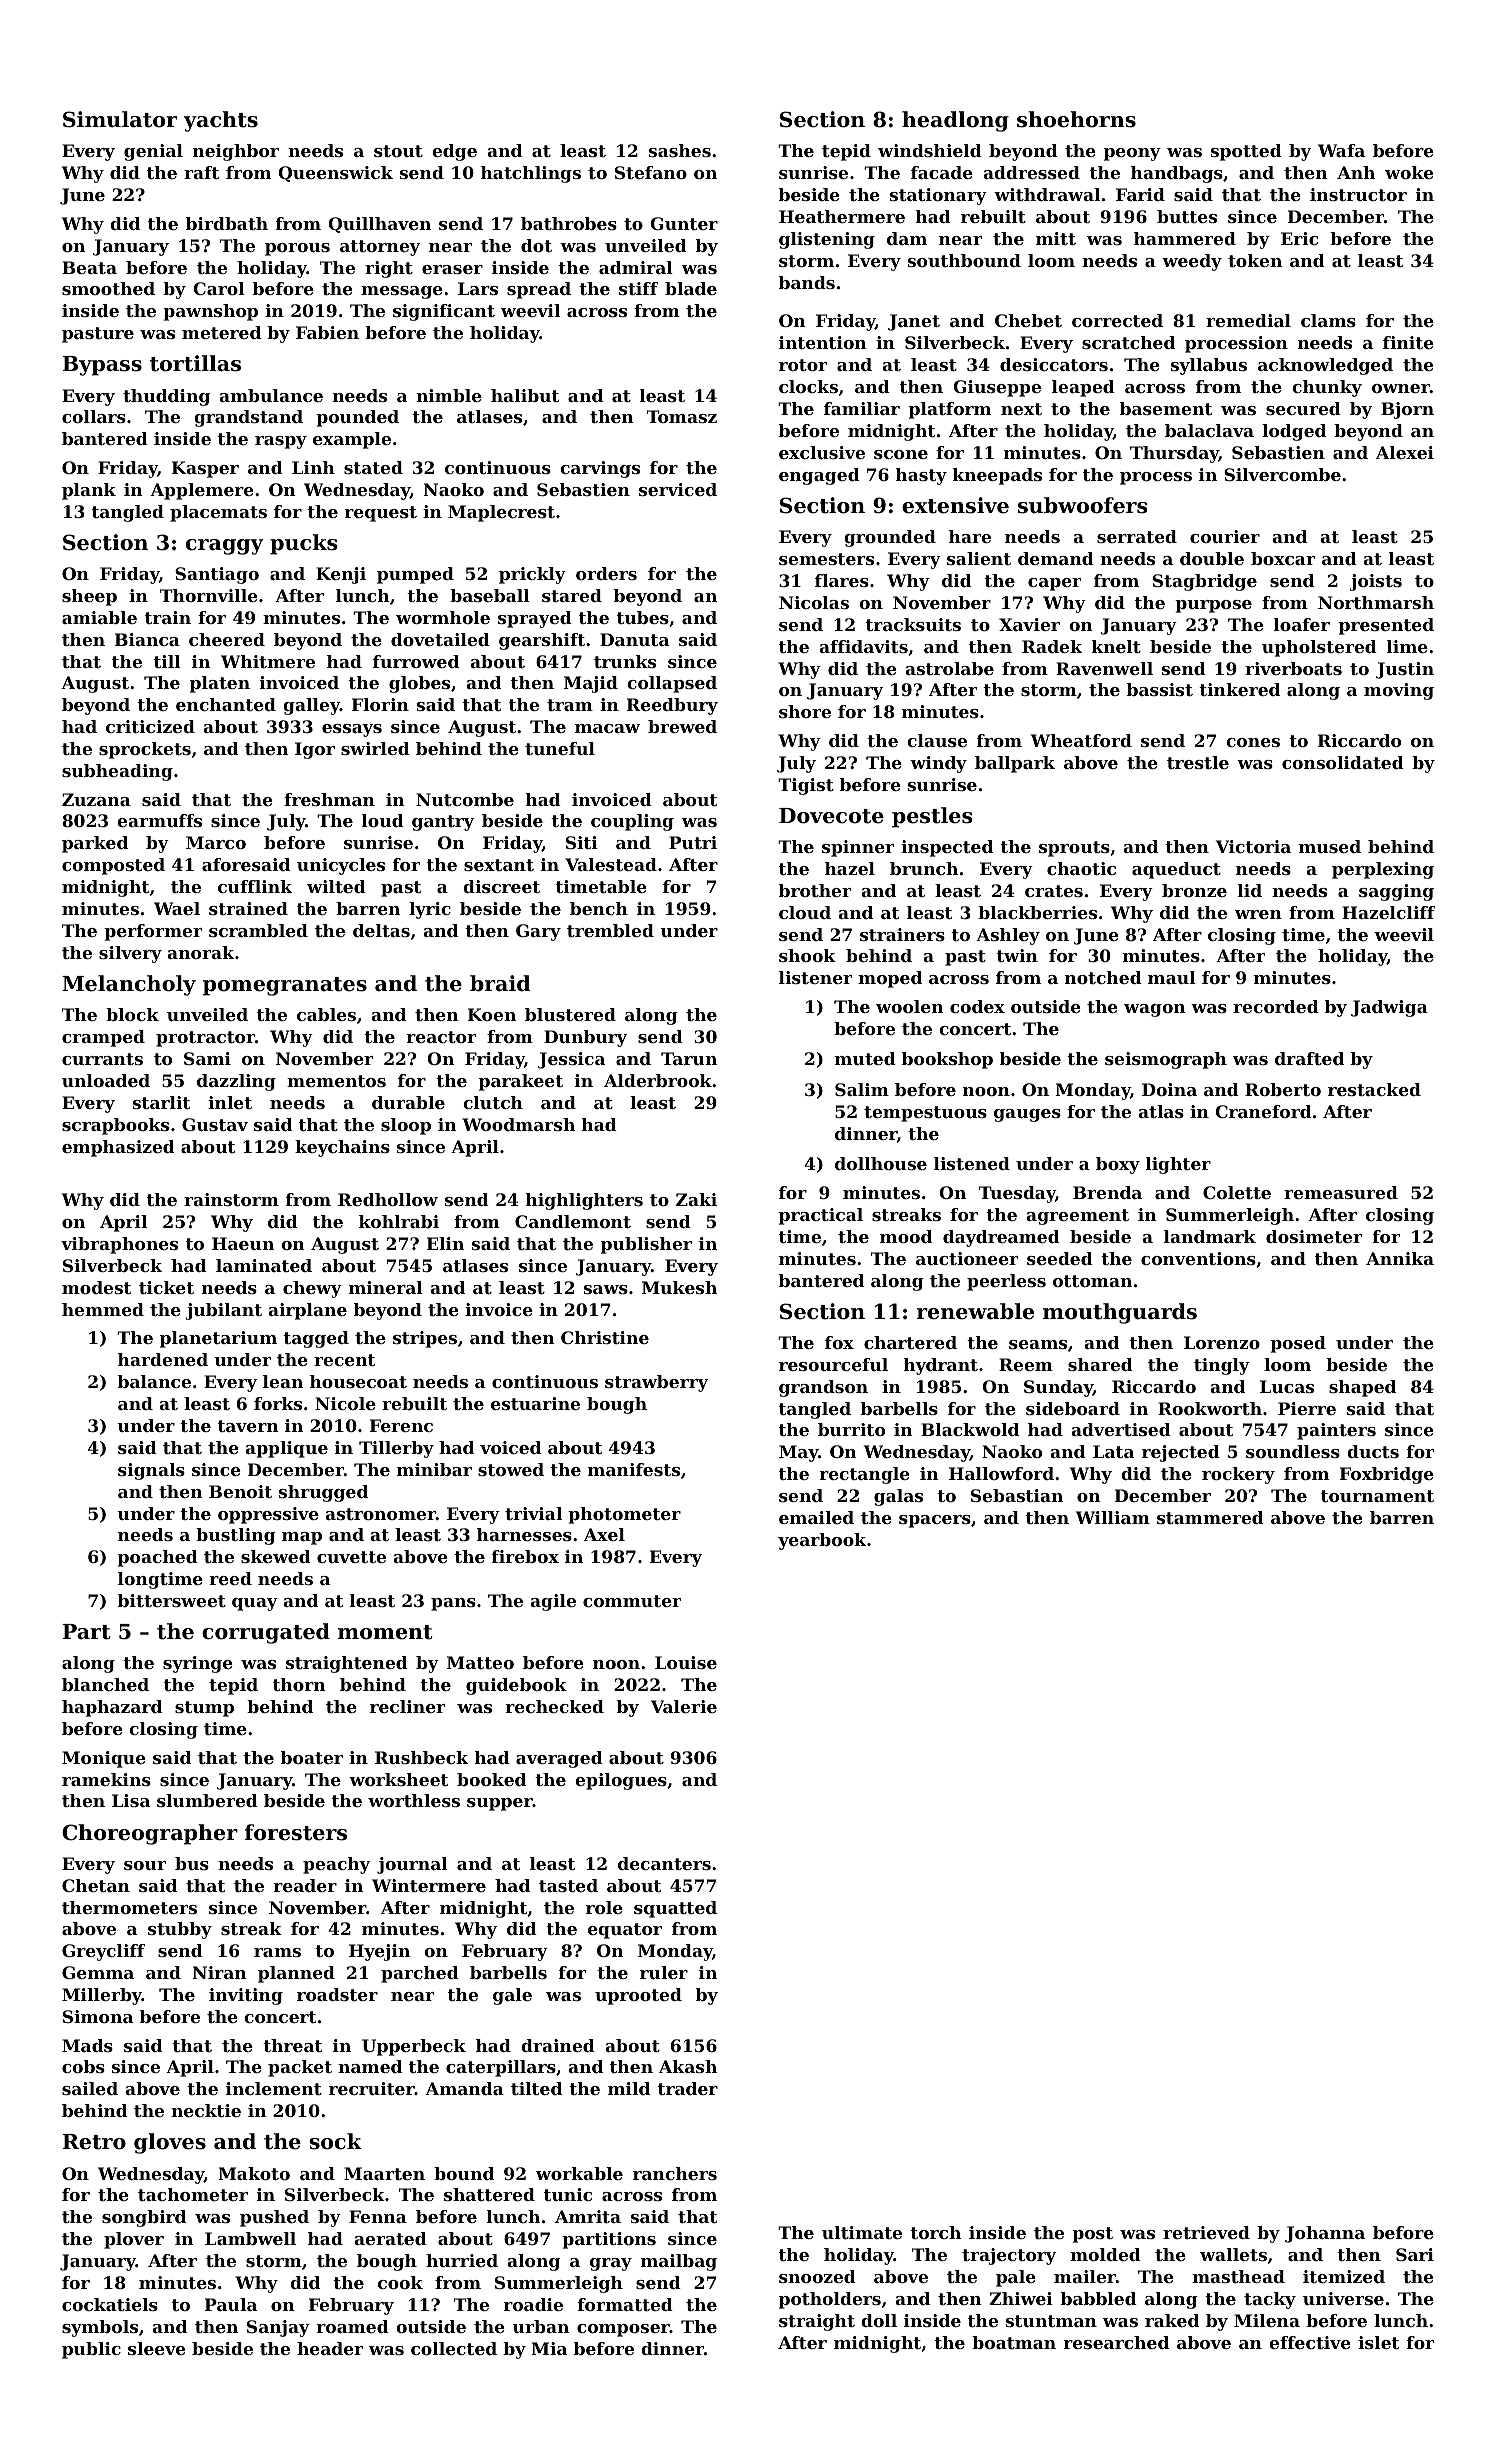  I want to click on mineral, so click(386, 1287).
